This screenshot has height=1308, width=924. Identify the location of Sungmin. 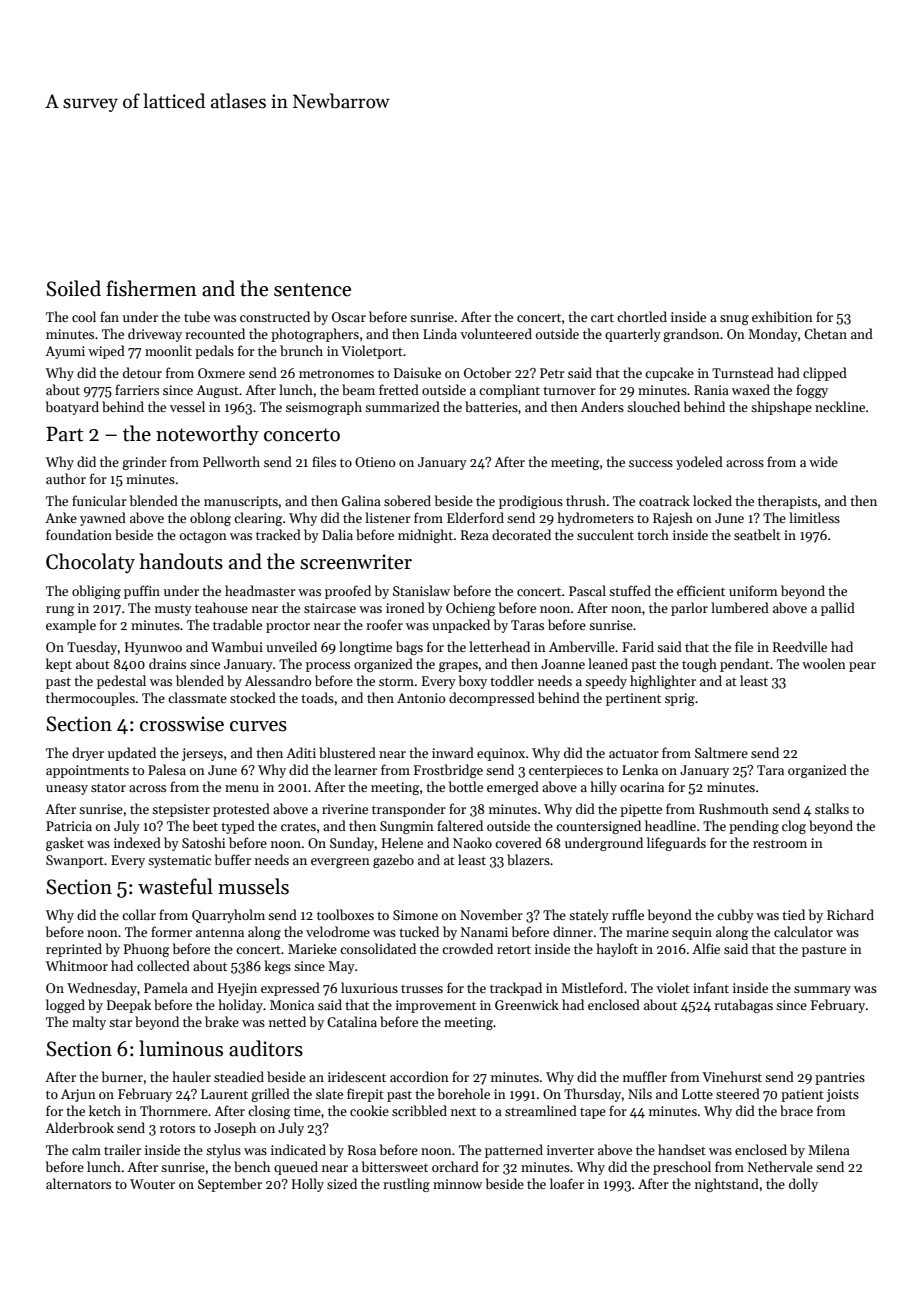
(407, 827).
